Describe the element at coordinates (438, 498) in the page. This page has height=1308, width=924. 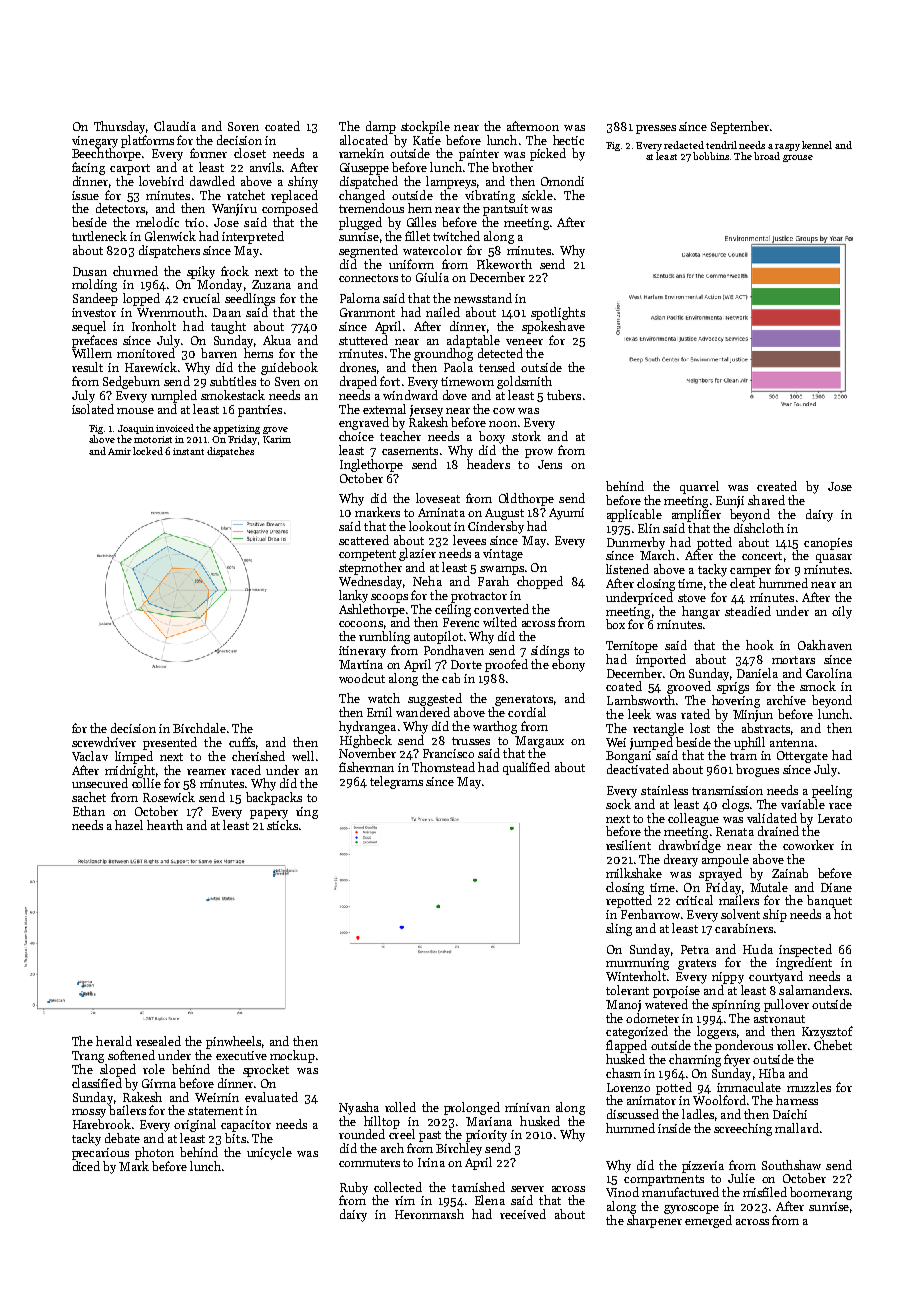
I see `loveseat` at that location.
